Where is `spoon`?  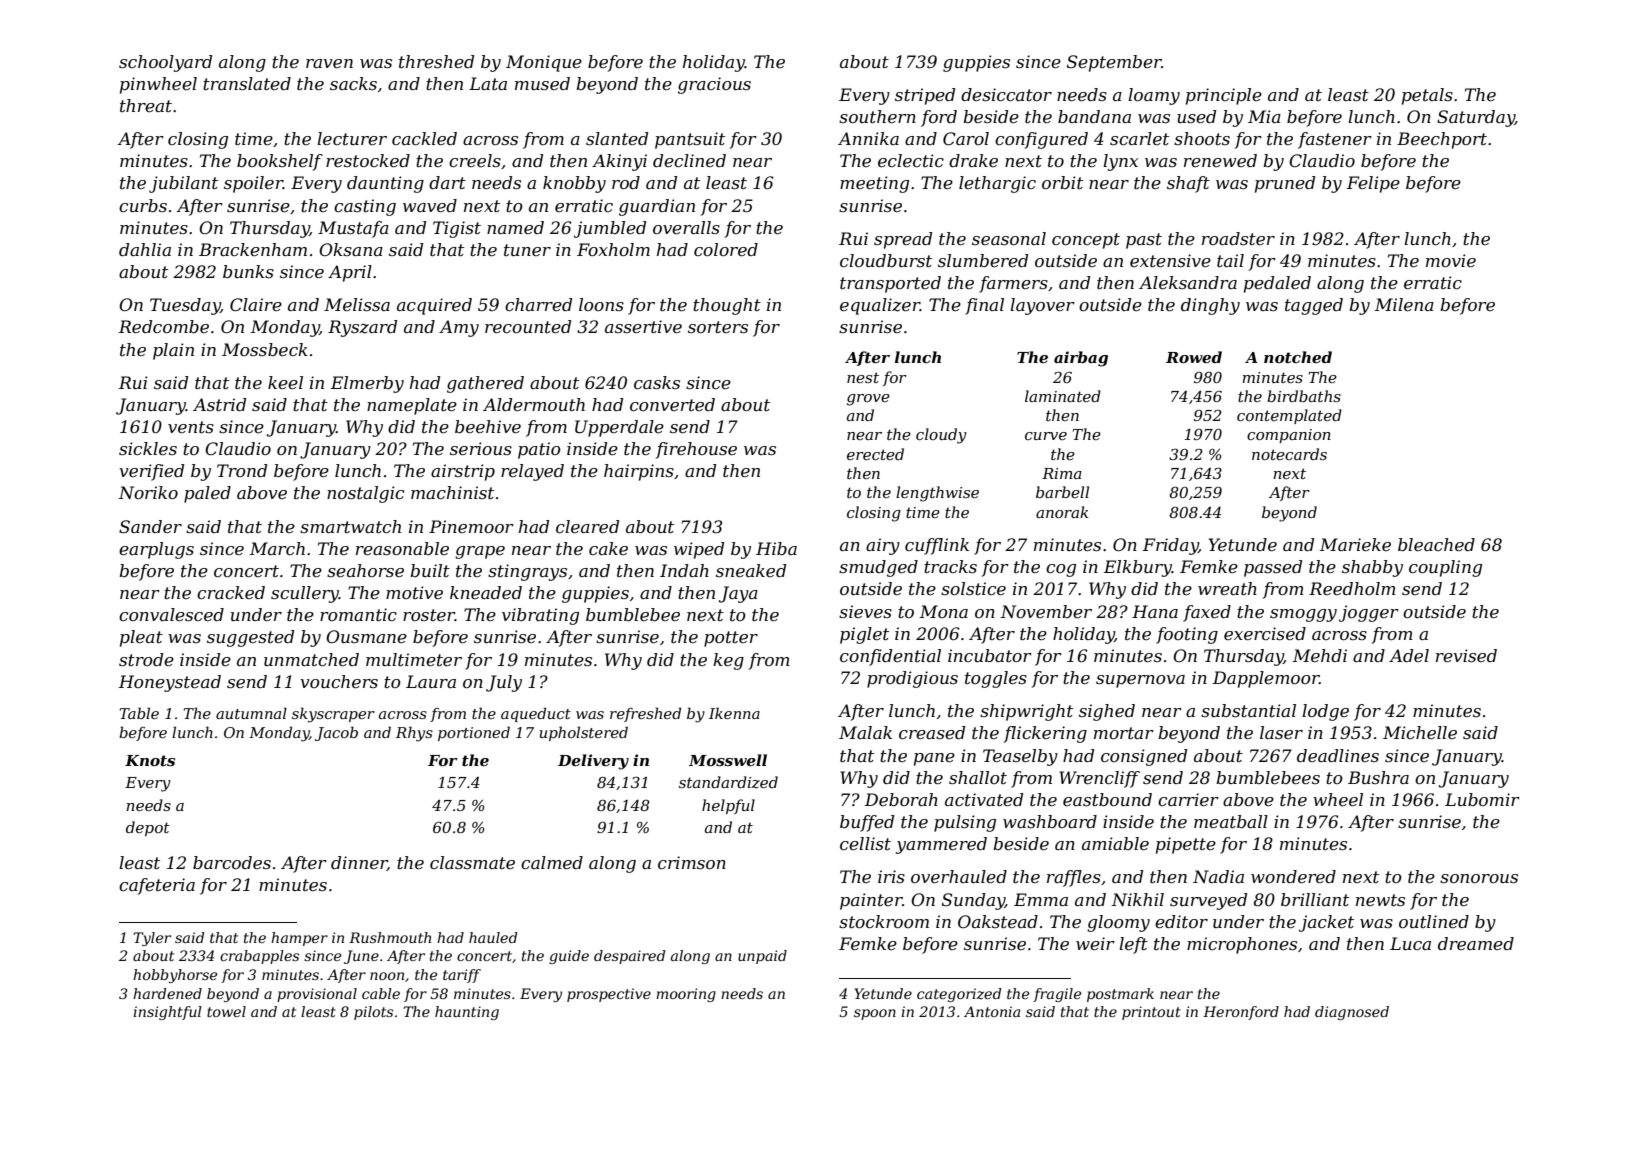
spoon is located at coordinates (875, 1014).
